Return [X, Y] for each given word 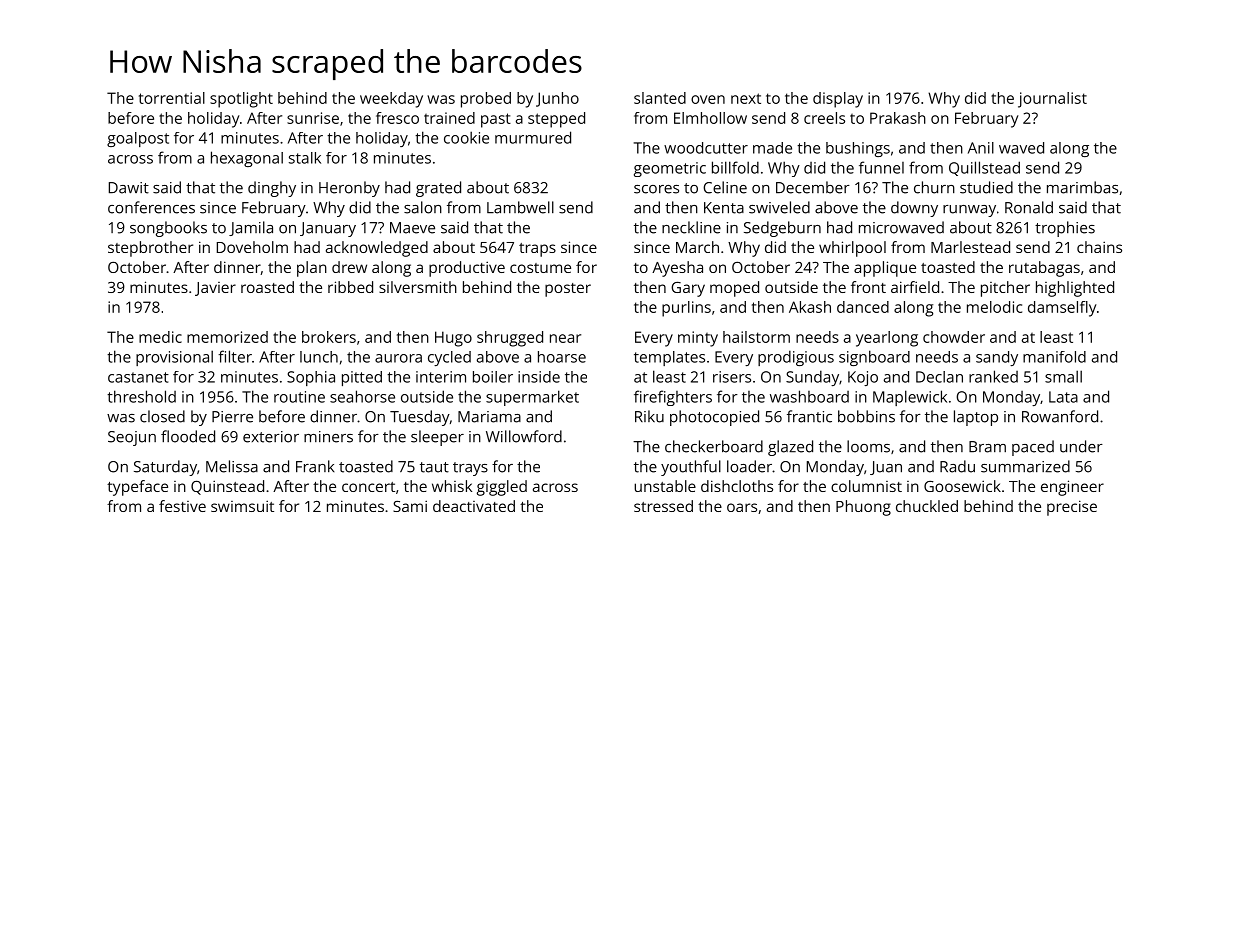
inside [539, 377]
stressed [663, 506]
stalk [305, 158]
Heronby [349, 189]
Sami [410, 506]
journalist [1052, 100]
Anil [981, 148]
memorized [227, 337]
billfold [735, 167]
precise [1072, 508]
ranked [993, 376]
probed [486, 100]
